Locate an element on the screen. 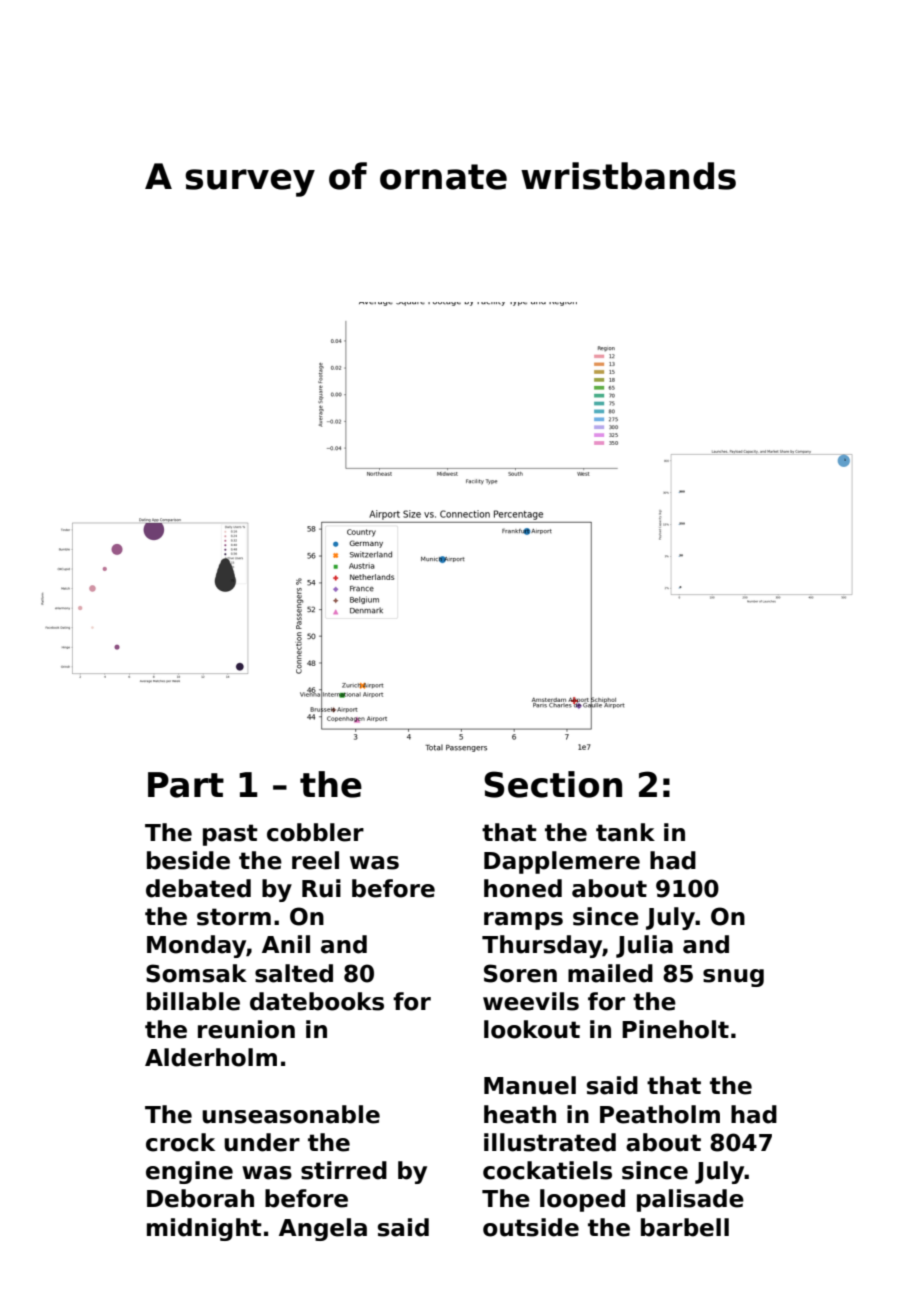  Section is located at coordinates (553, 784).
